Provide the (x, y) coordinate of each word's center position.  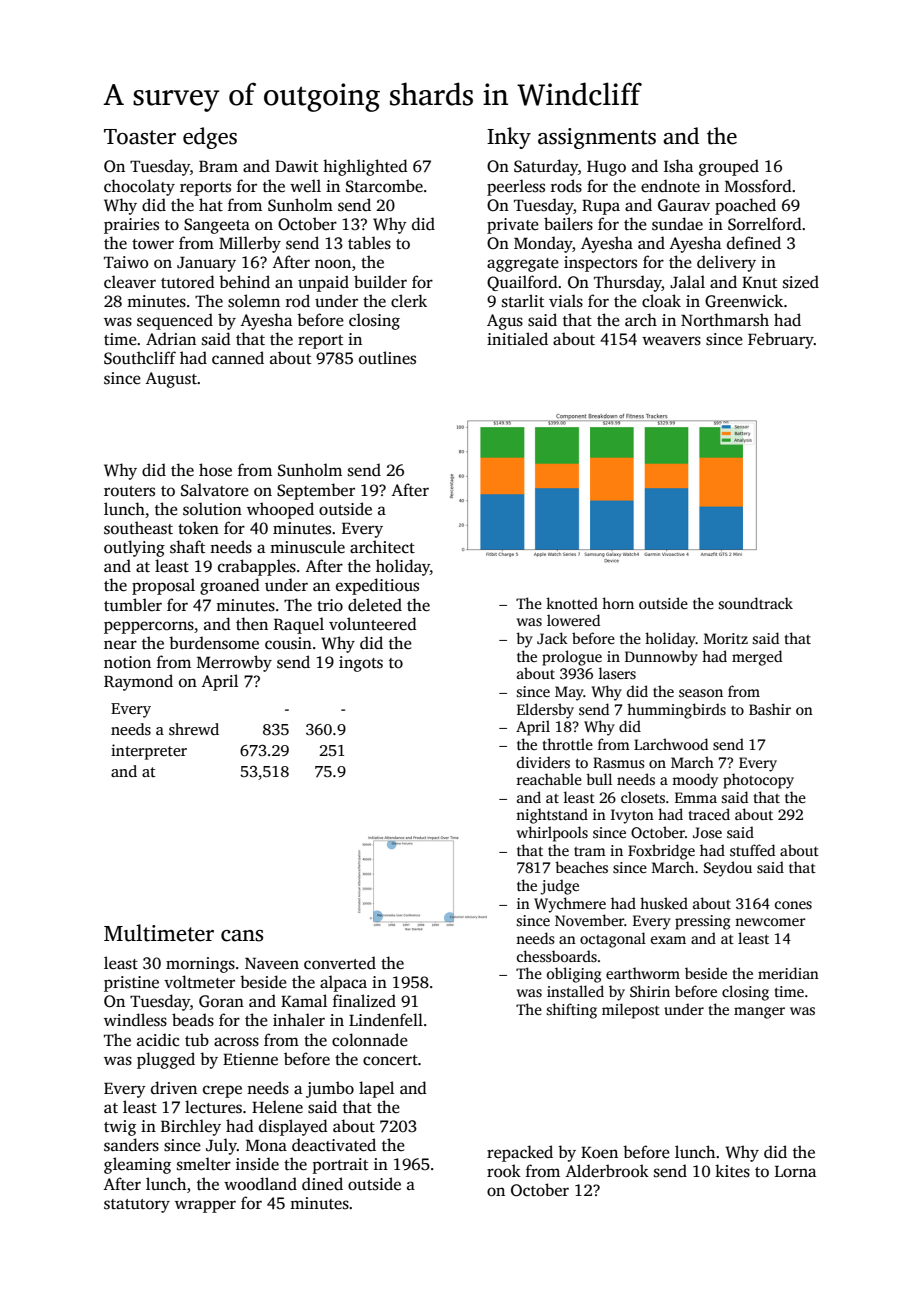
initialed (517, 338)
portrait (340, 1166)
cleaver (130, 282)
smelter (204, 1164)
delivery (726, 263)
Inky (509, 138)
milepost (631, 1011)
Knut (759, 282)
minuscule (307, 547)
